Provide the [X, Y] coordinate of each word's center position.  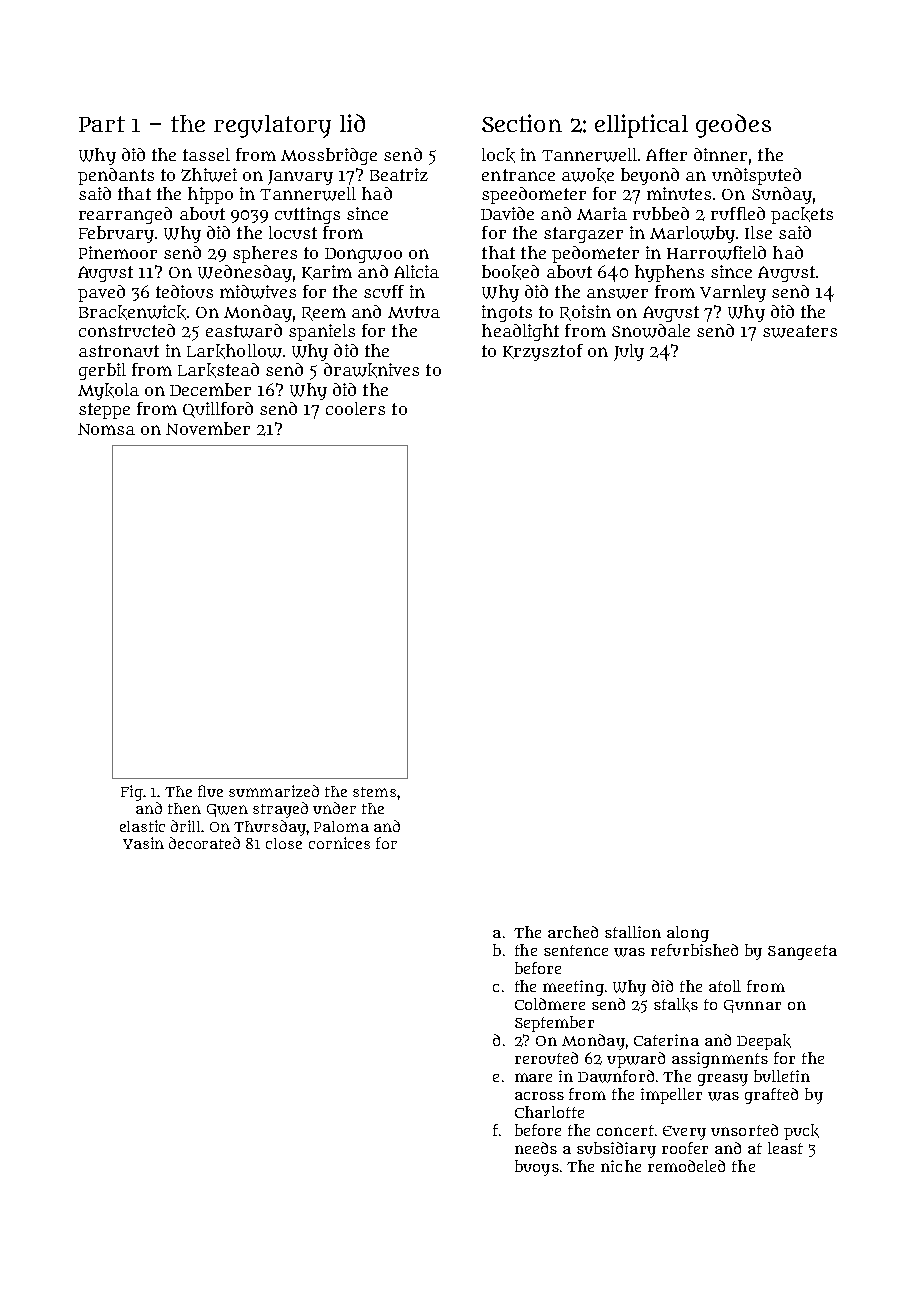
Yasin [143, 843]
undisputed [756, 176]
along [688, 934]
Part [102, 124]
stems [374, 792]
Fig [132, 793]
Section [522, 123]
